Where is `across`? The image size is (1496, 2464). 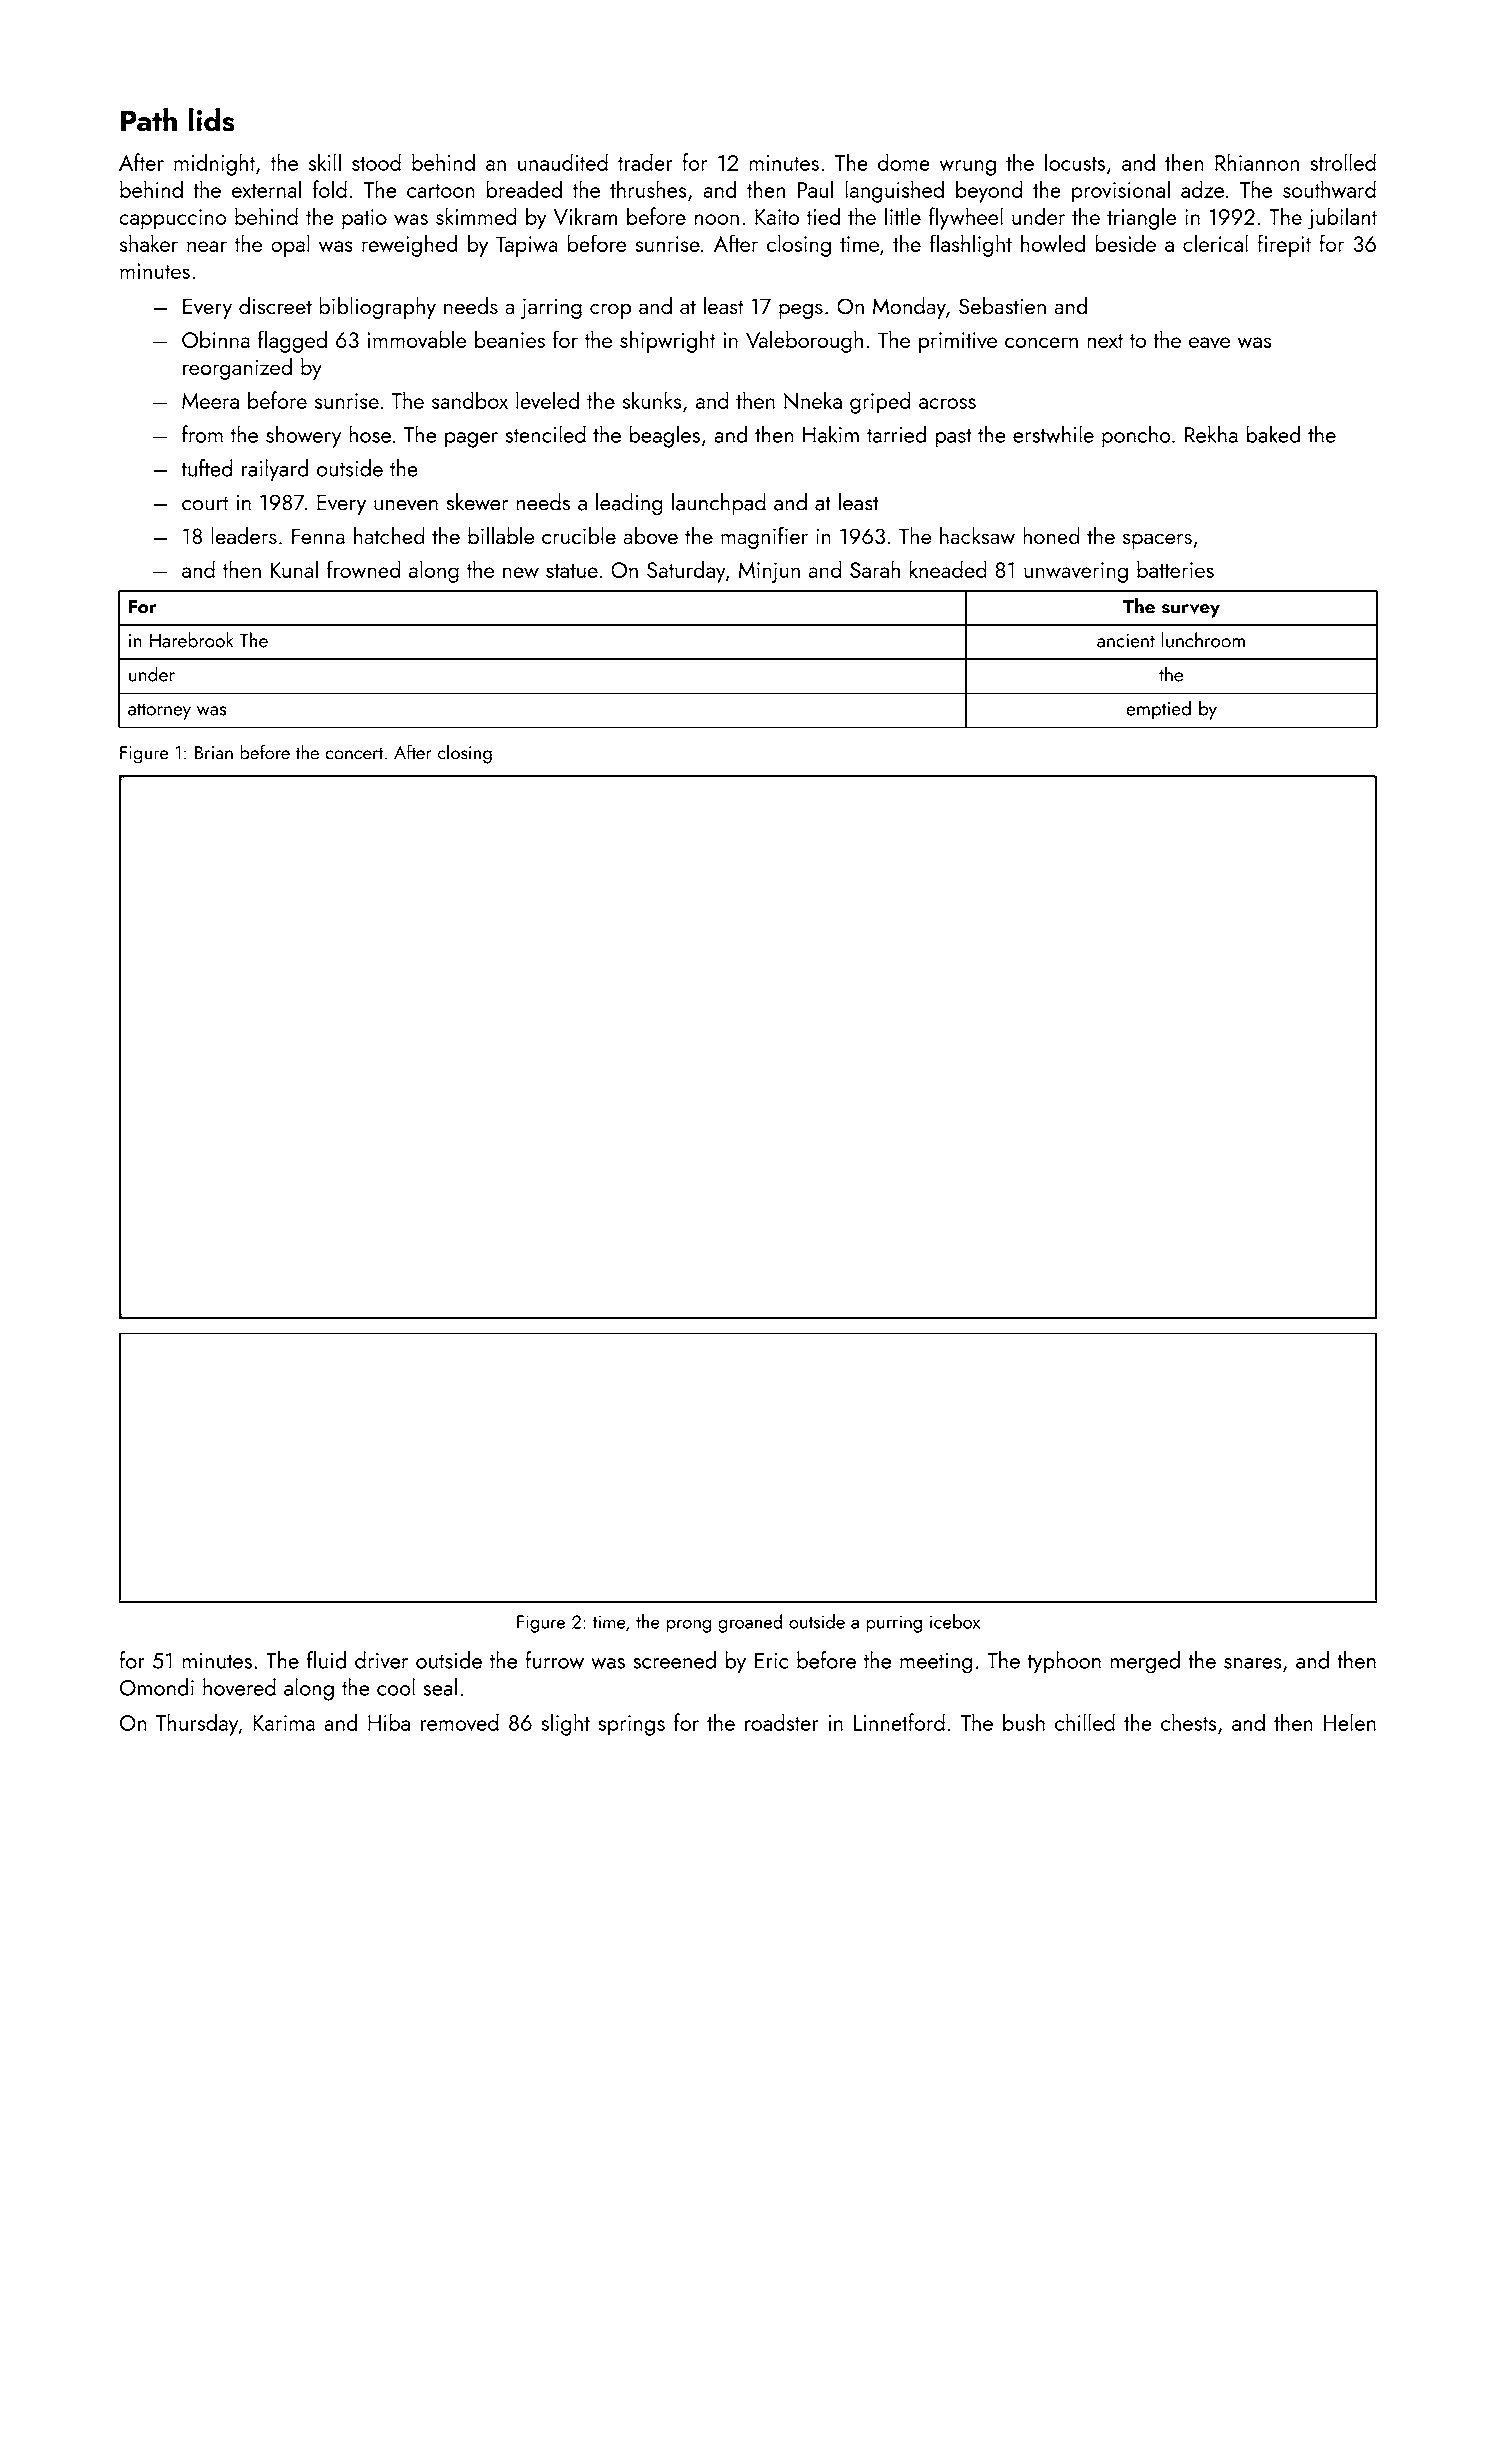
across is located at coordinates (947, 403).
